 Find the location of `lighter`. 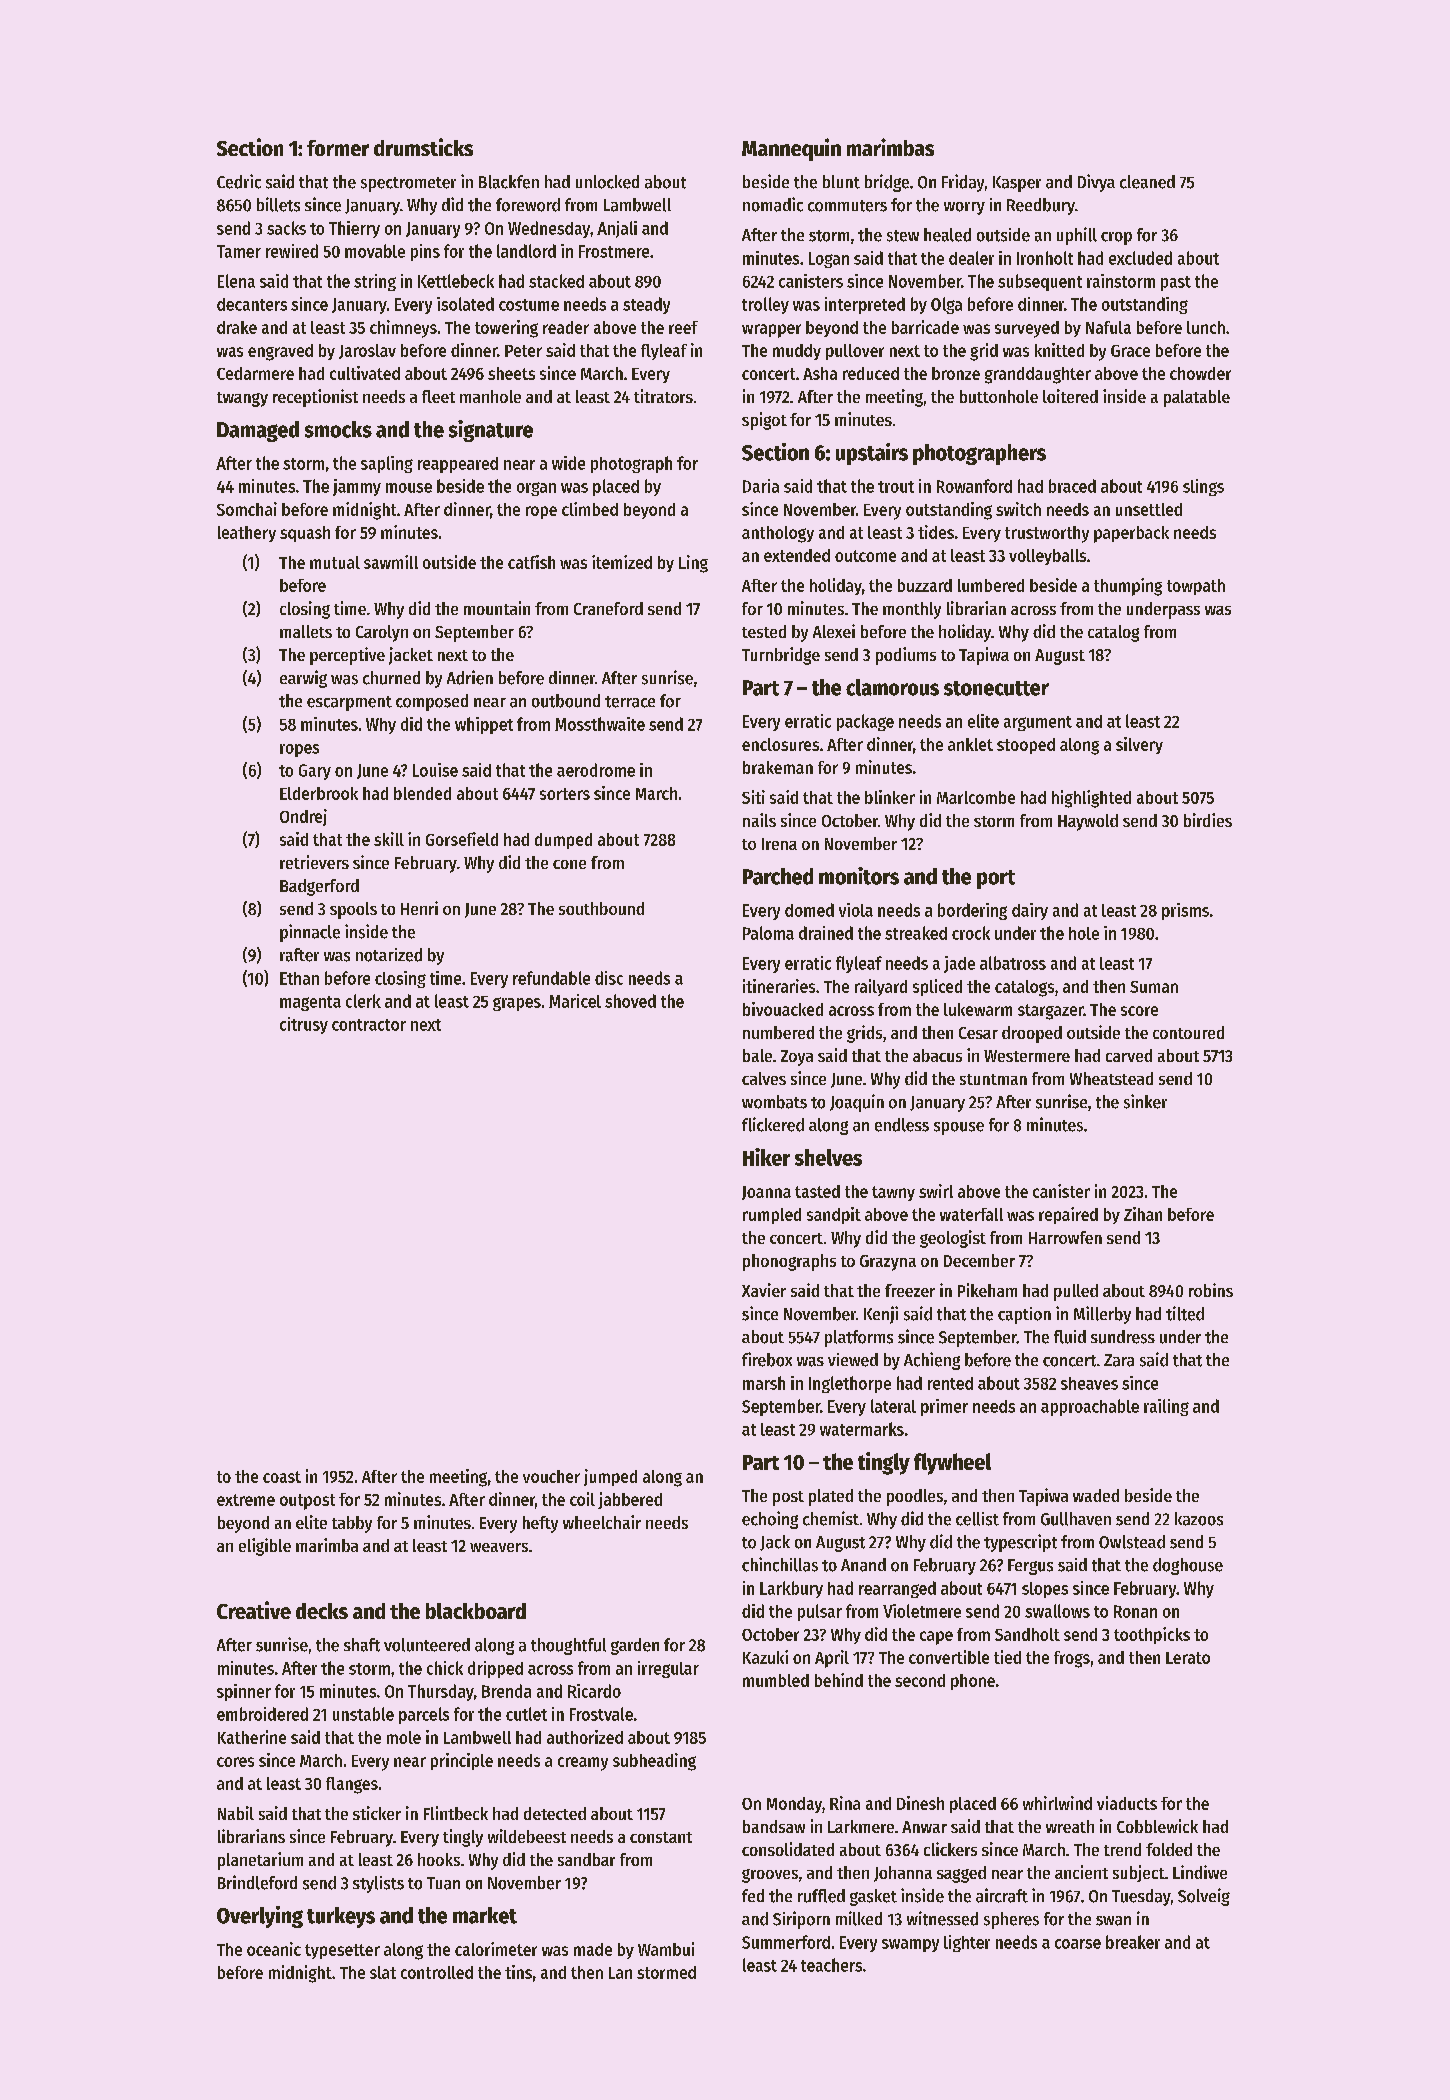

lighter is located at coordinates (967, 1943).
